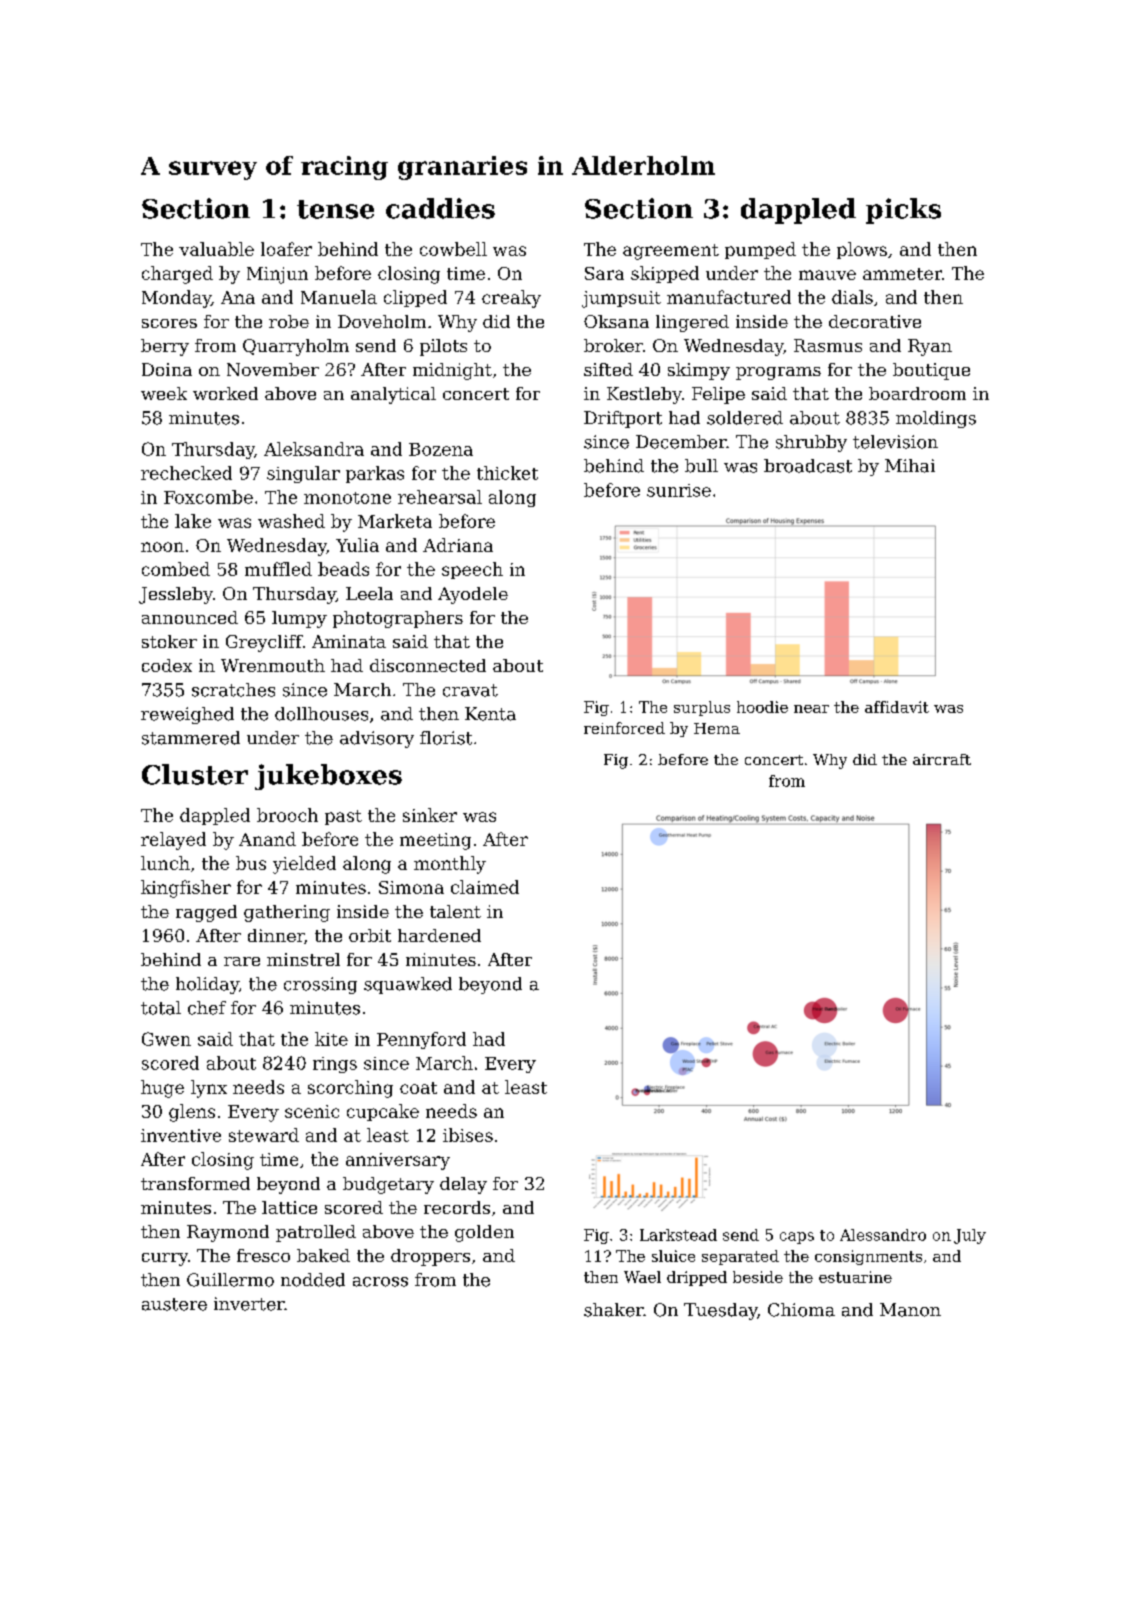  I want to click on steward, so click(264, 1135).
